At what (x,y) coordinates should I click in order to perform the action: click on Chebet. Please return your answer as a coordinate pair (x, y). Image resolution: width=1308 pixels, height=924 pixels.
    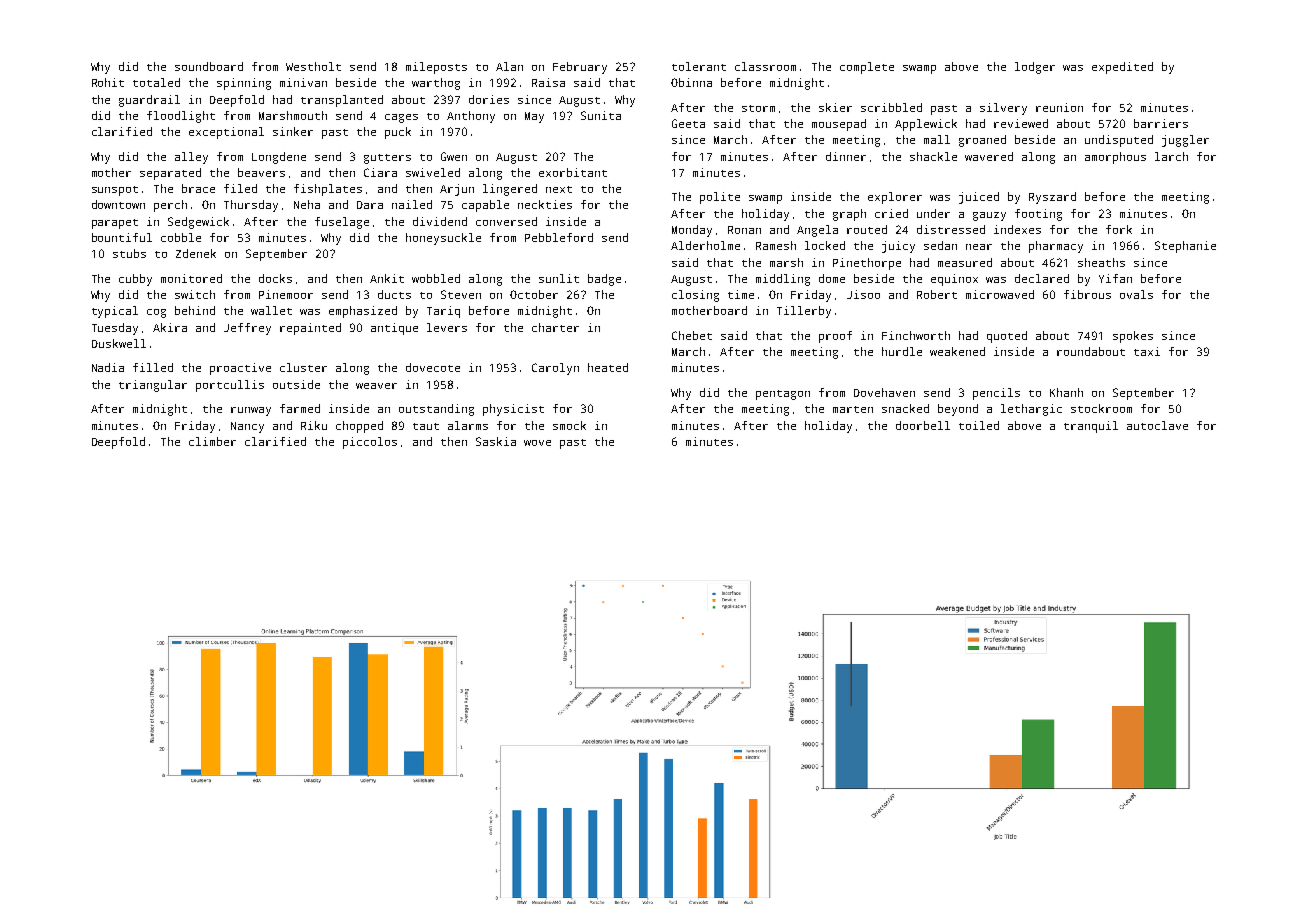
    Looking at the image, I should click on (692, 335).
